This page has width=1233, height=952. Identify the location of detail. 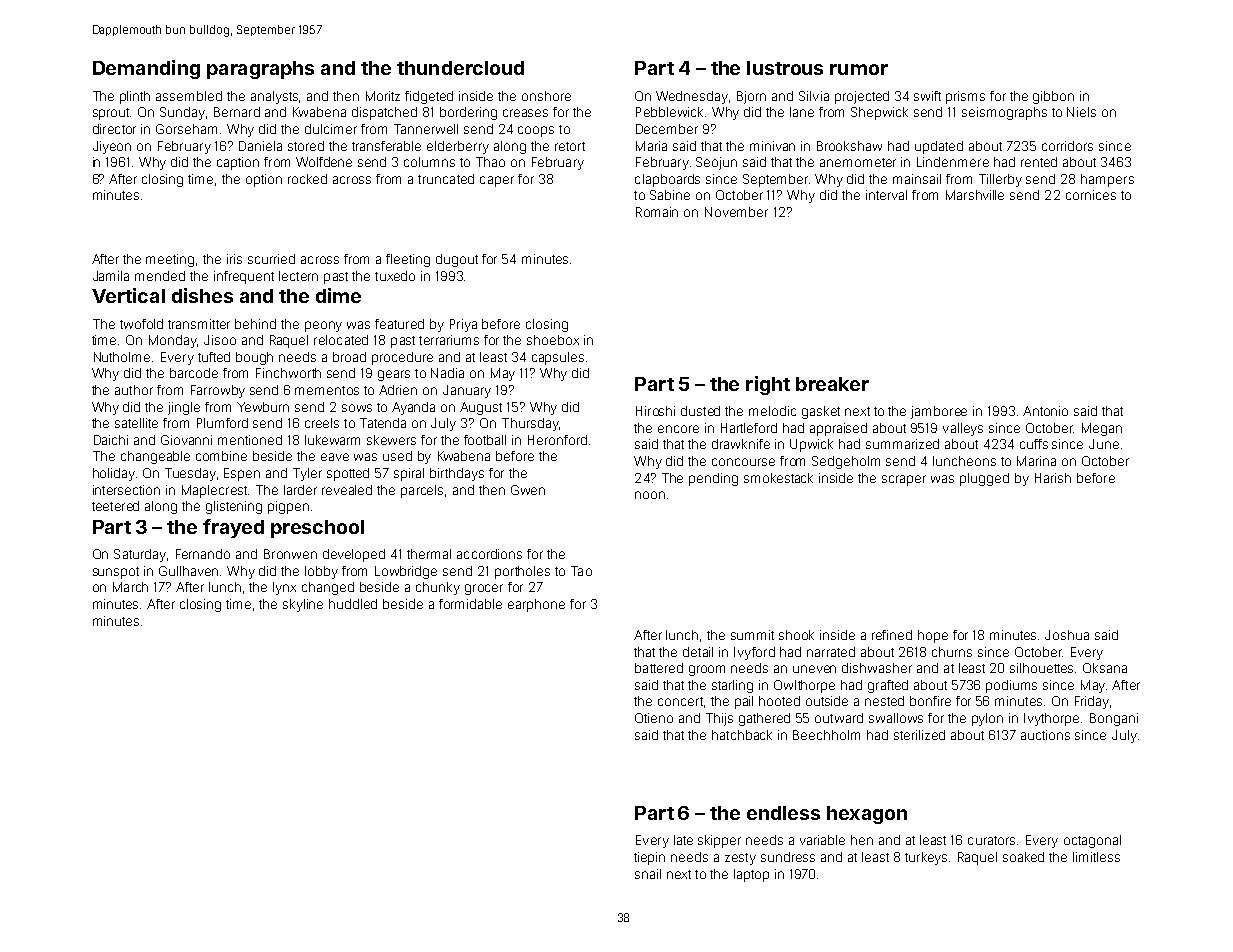
(698, 652).
